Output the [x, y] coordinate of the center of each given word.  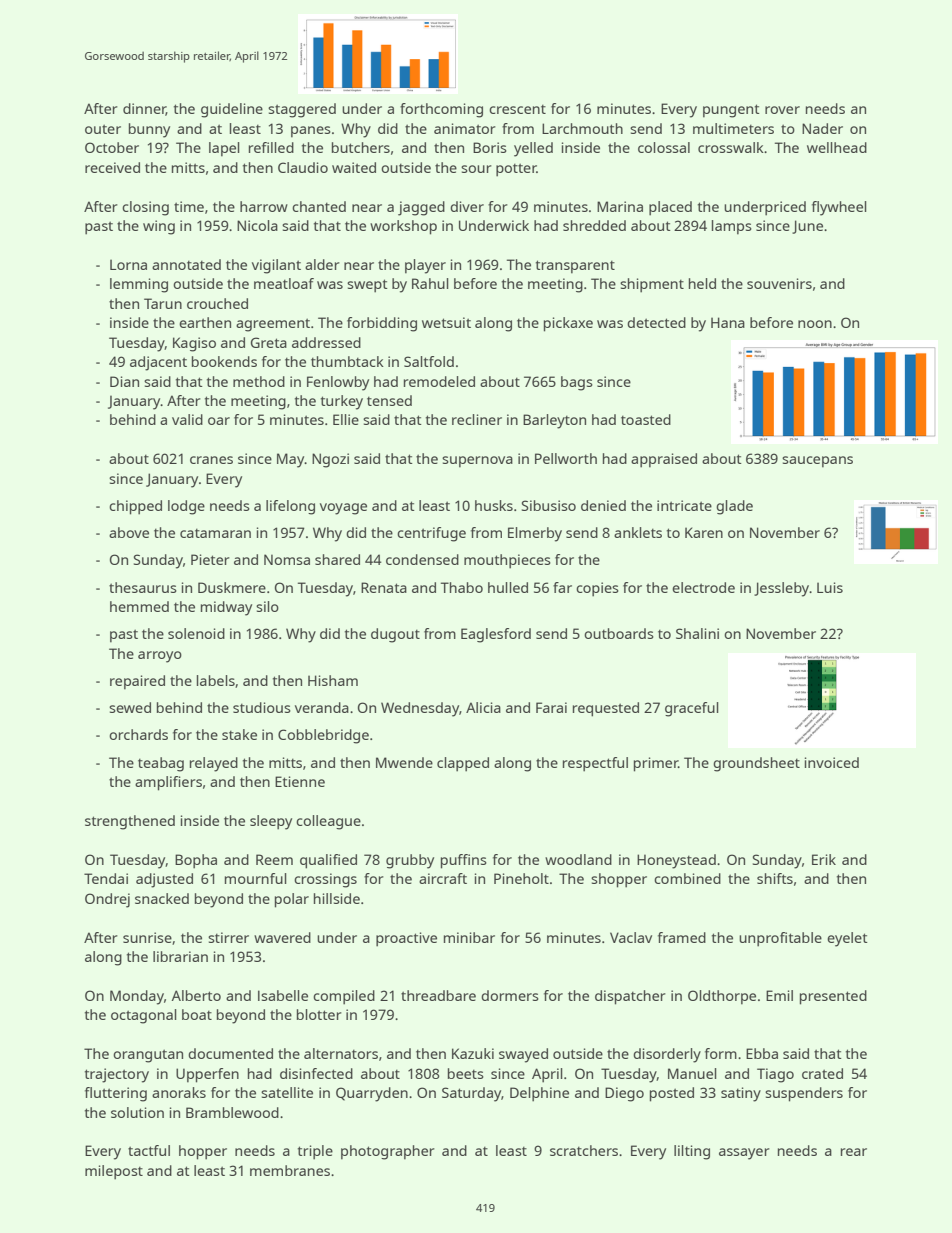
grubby [410, 861]
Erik [824, 859]
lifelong [290, 507]
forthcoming [441, 110]
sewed [130, 707]
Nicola [257, 225]
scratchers [584, 1150]
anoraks [179, 1092]
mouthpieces [507, 561]
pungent [731, 111]
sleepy [271, 822]
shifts [775, 878]
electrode [703, 587]
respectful [595, 764]
